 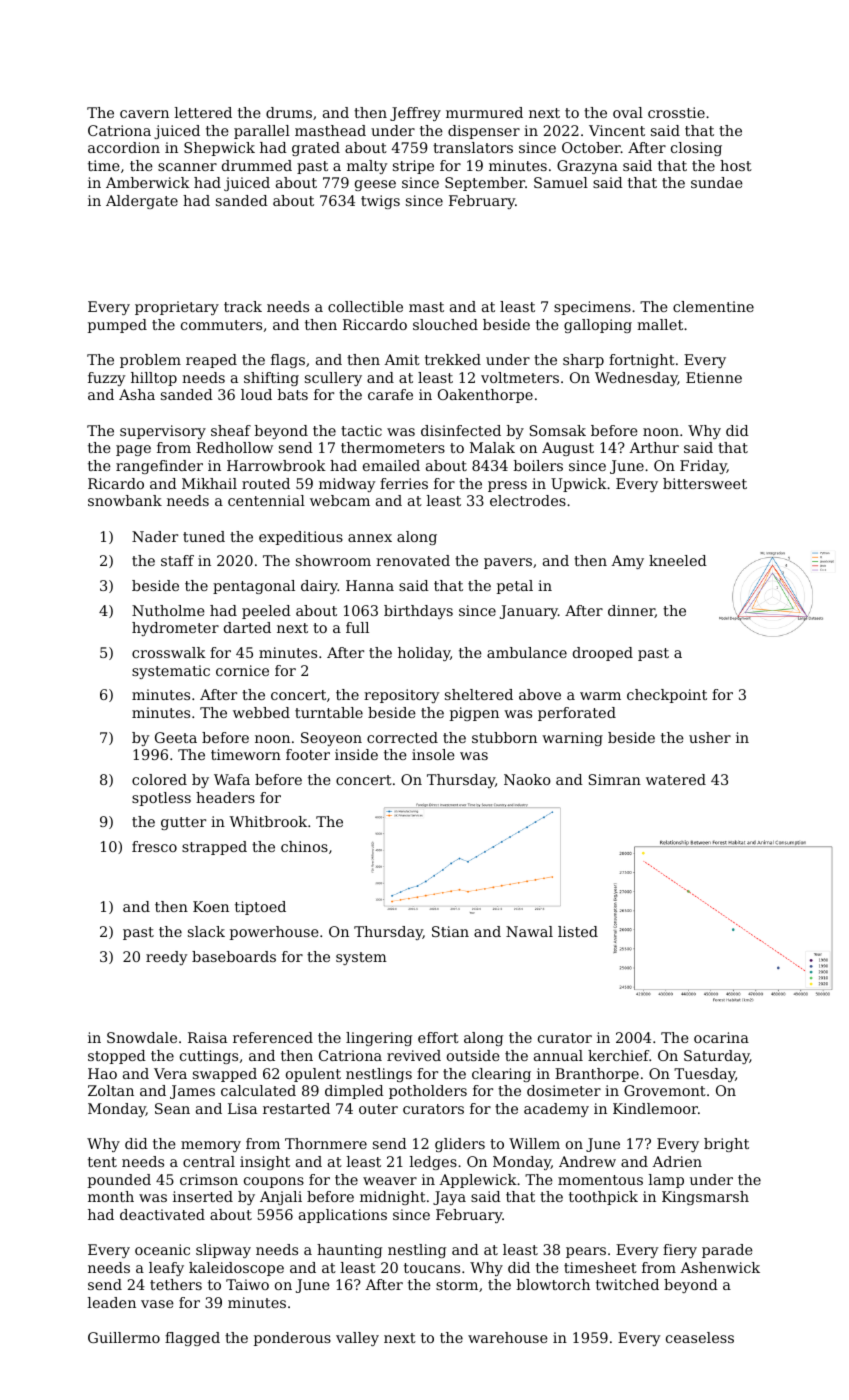 I want to click on sheaf, so click(x=231, y=430).
